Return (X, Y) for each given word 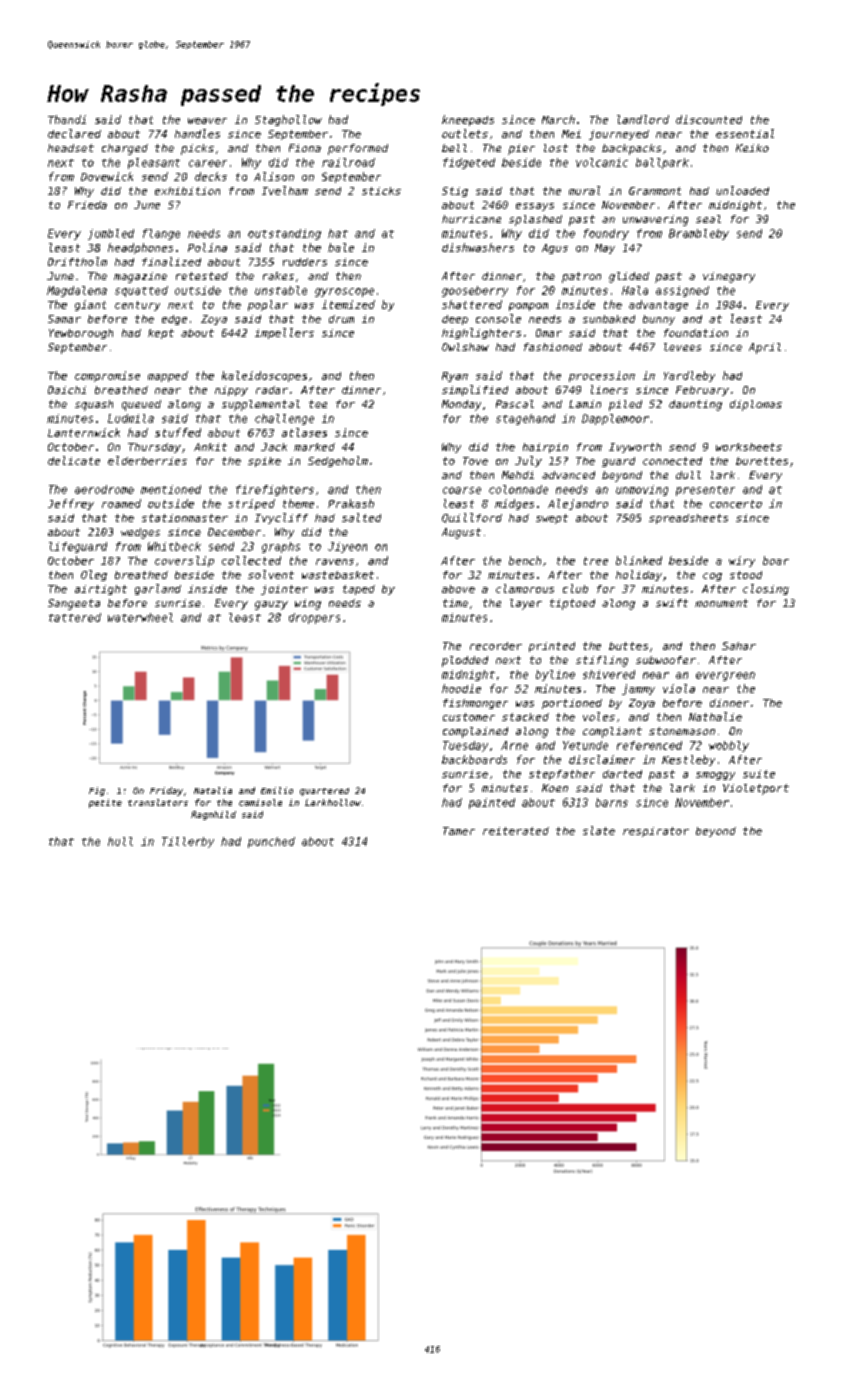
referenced (649, 745)
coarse (462, 490)
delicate (74, 460)
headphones (140, 248)
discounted (709, 119)
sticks (381, 191)
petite (105, 803)
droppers (314, 618)
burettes (762, 461)
